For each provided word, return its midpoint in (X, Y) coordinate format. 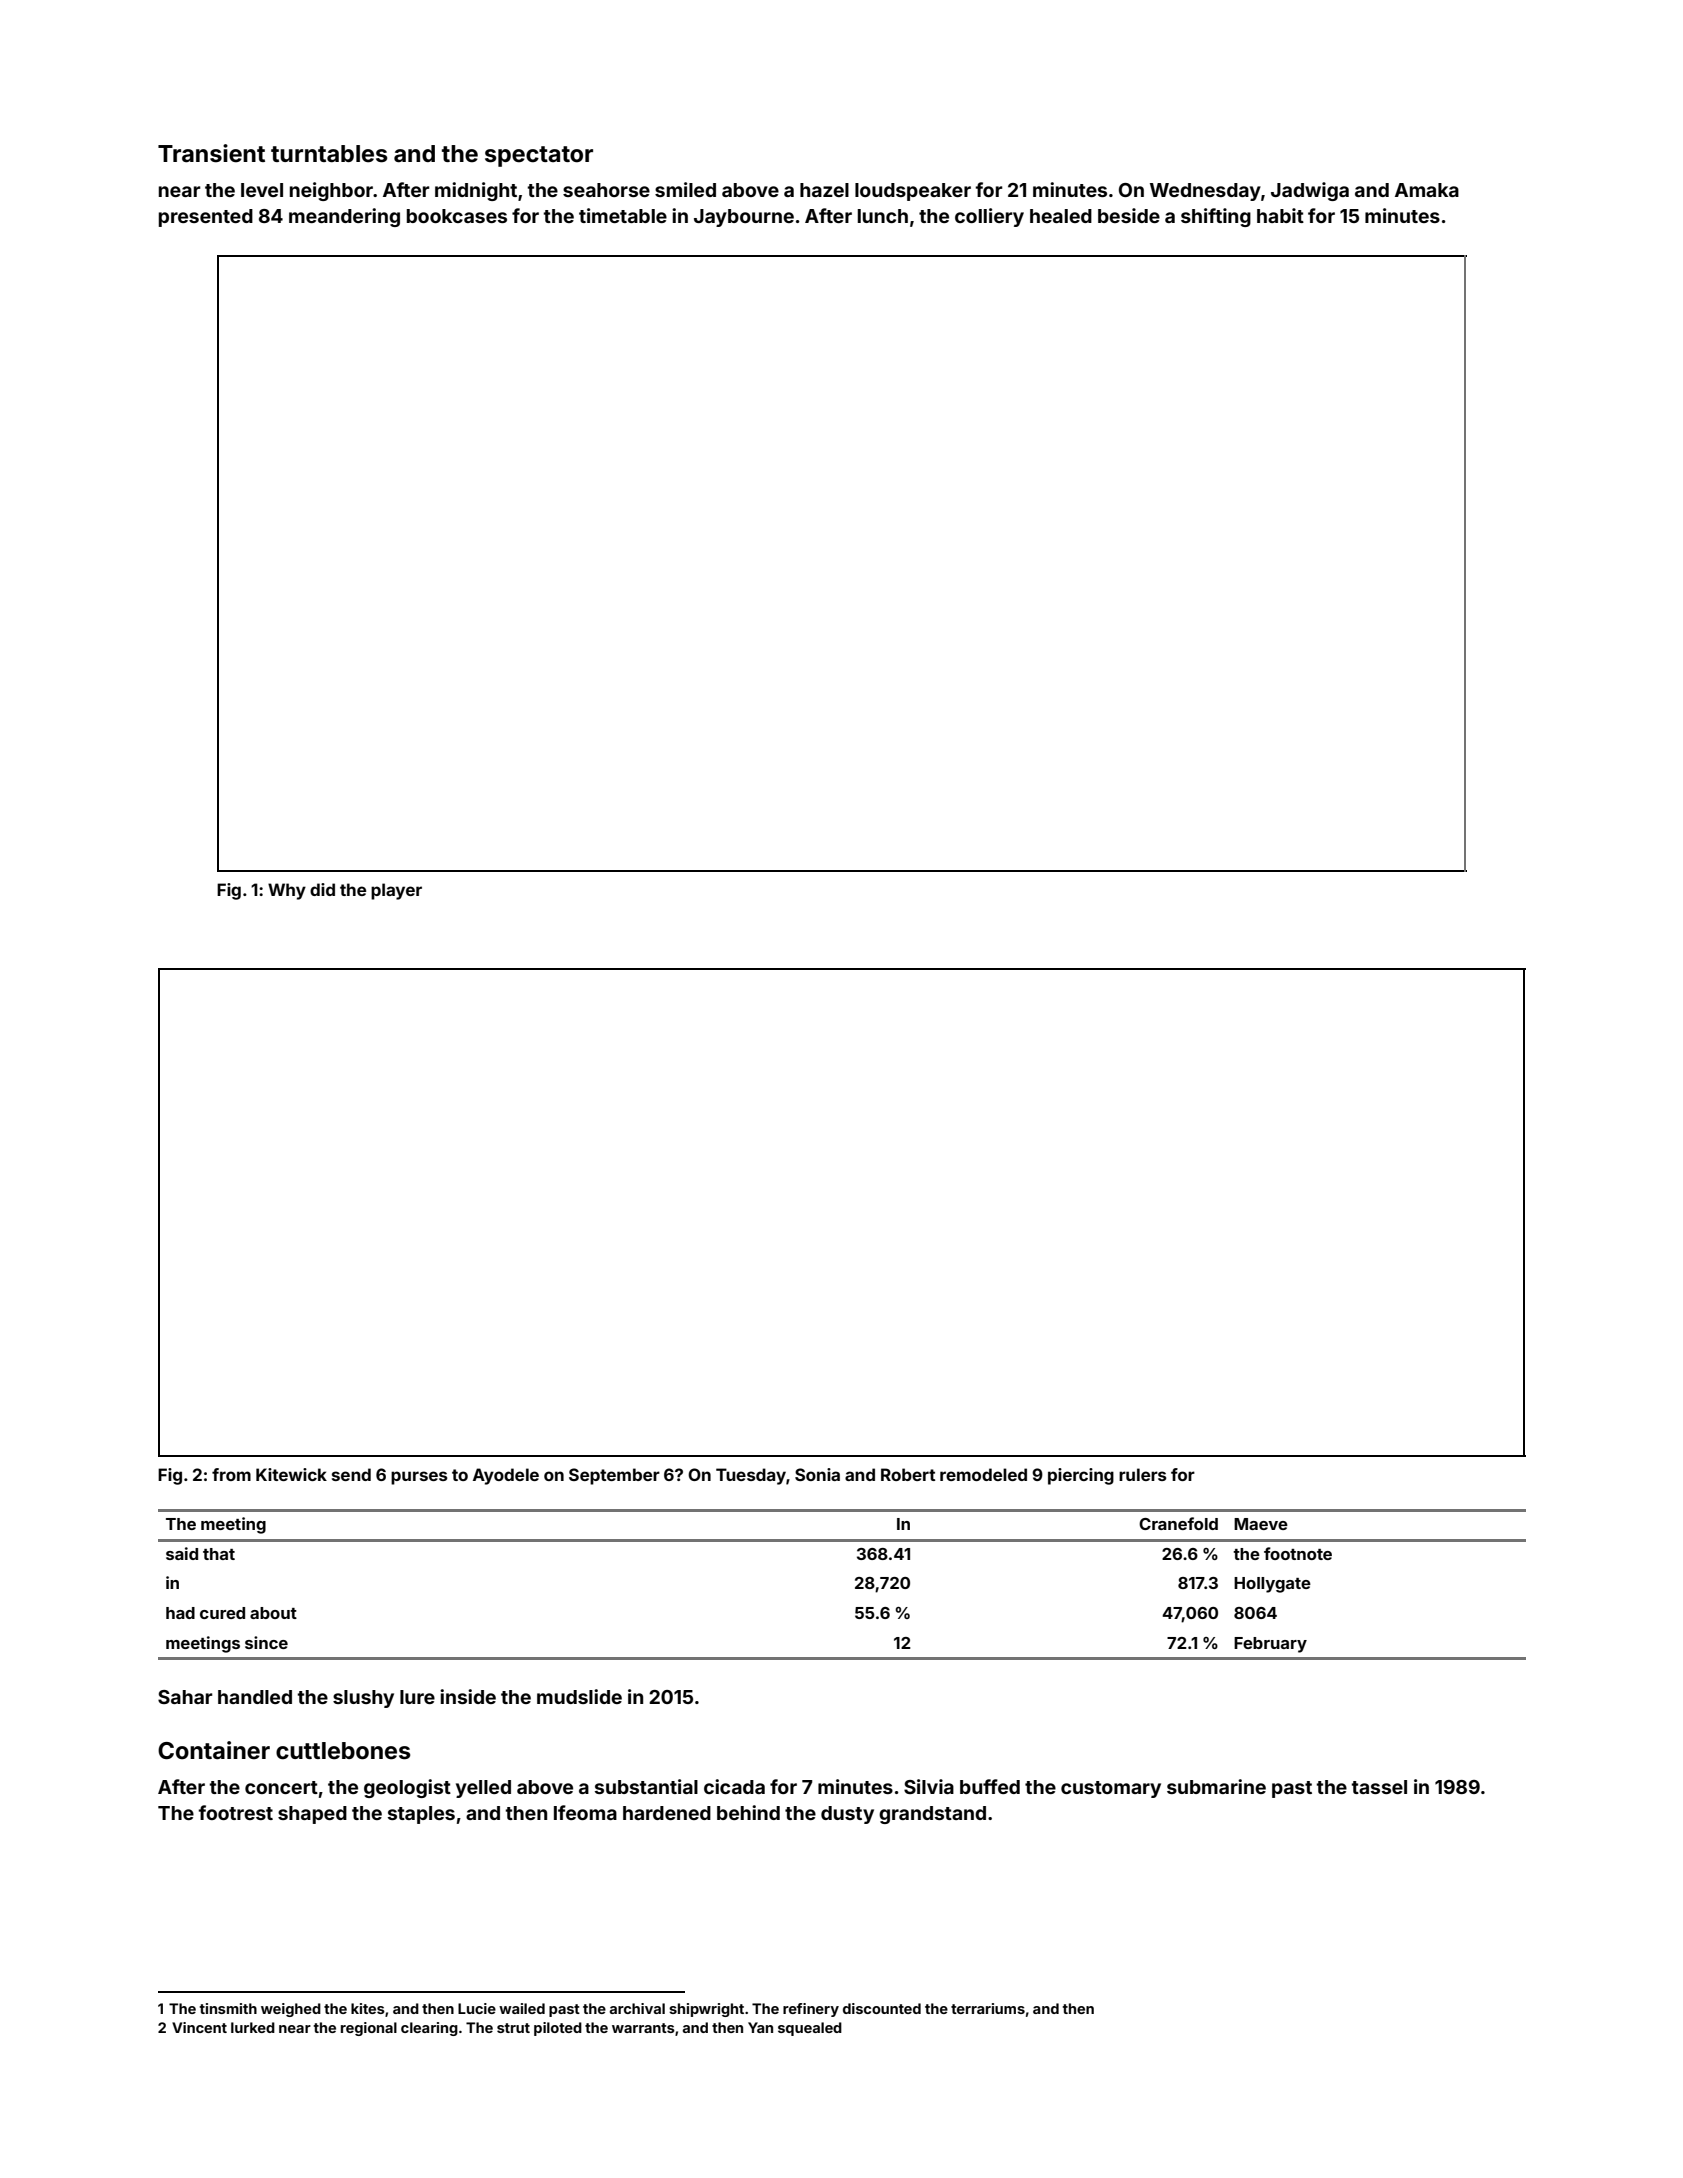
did (322, 889)
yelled (483, 1789)
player (396, 891)
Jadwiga (1310, 191)
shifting (1216, 217)
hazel (824, 190)
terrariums (988, 2008)
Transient (211, 153)
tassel (1379, 1787)
